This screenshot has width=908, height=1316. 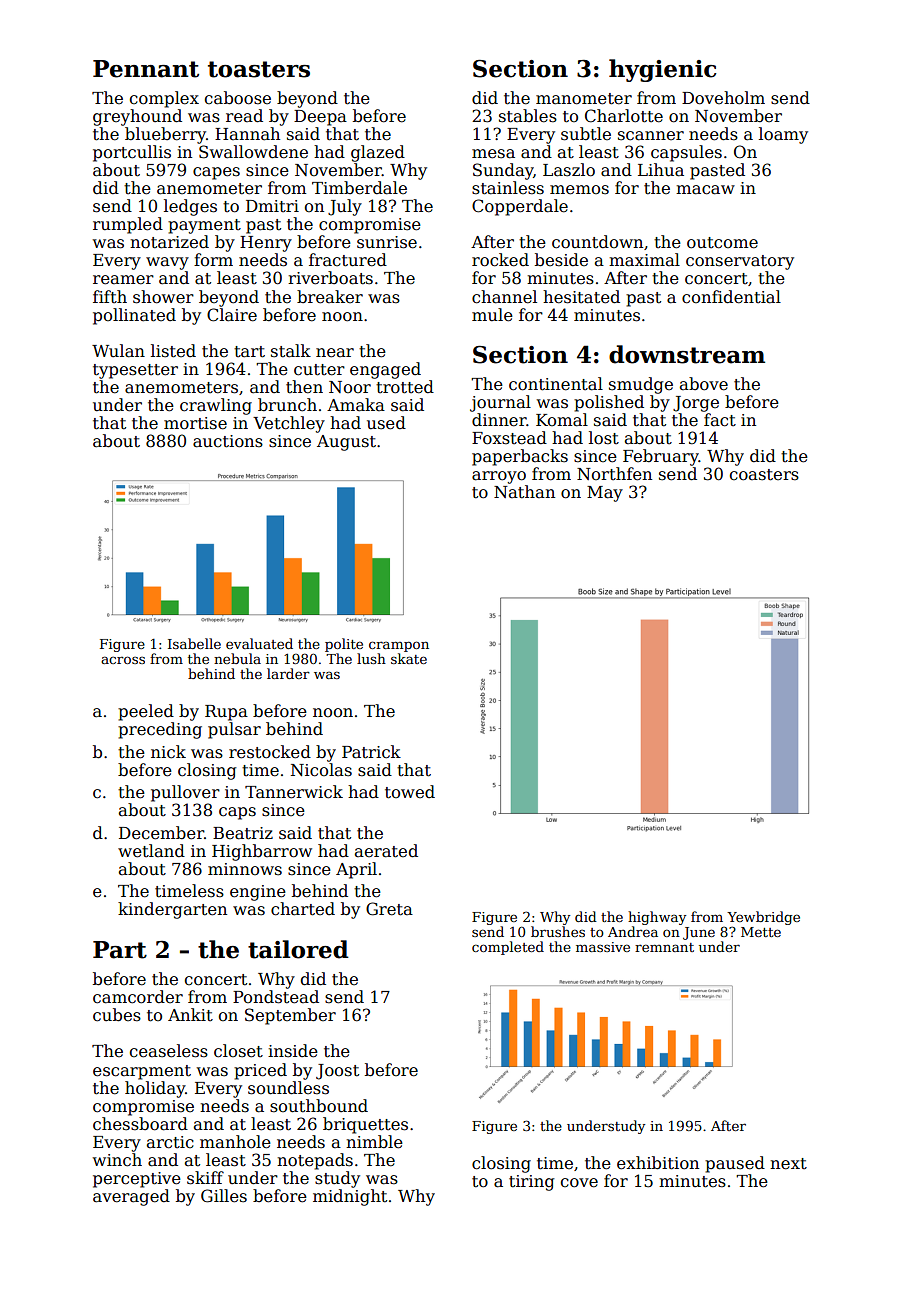 What do you see at coordinates (764, 475) in the screenshot?
I see `coasters` at bounding box center [764, 475].
